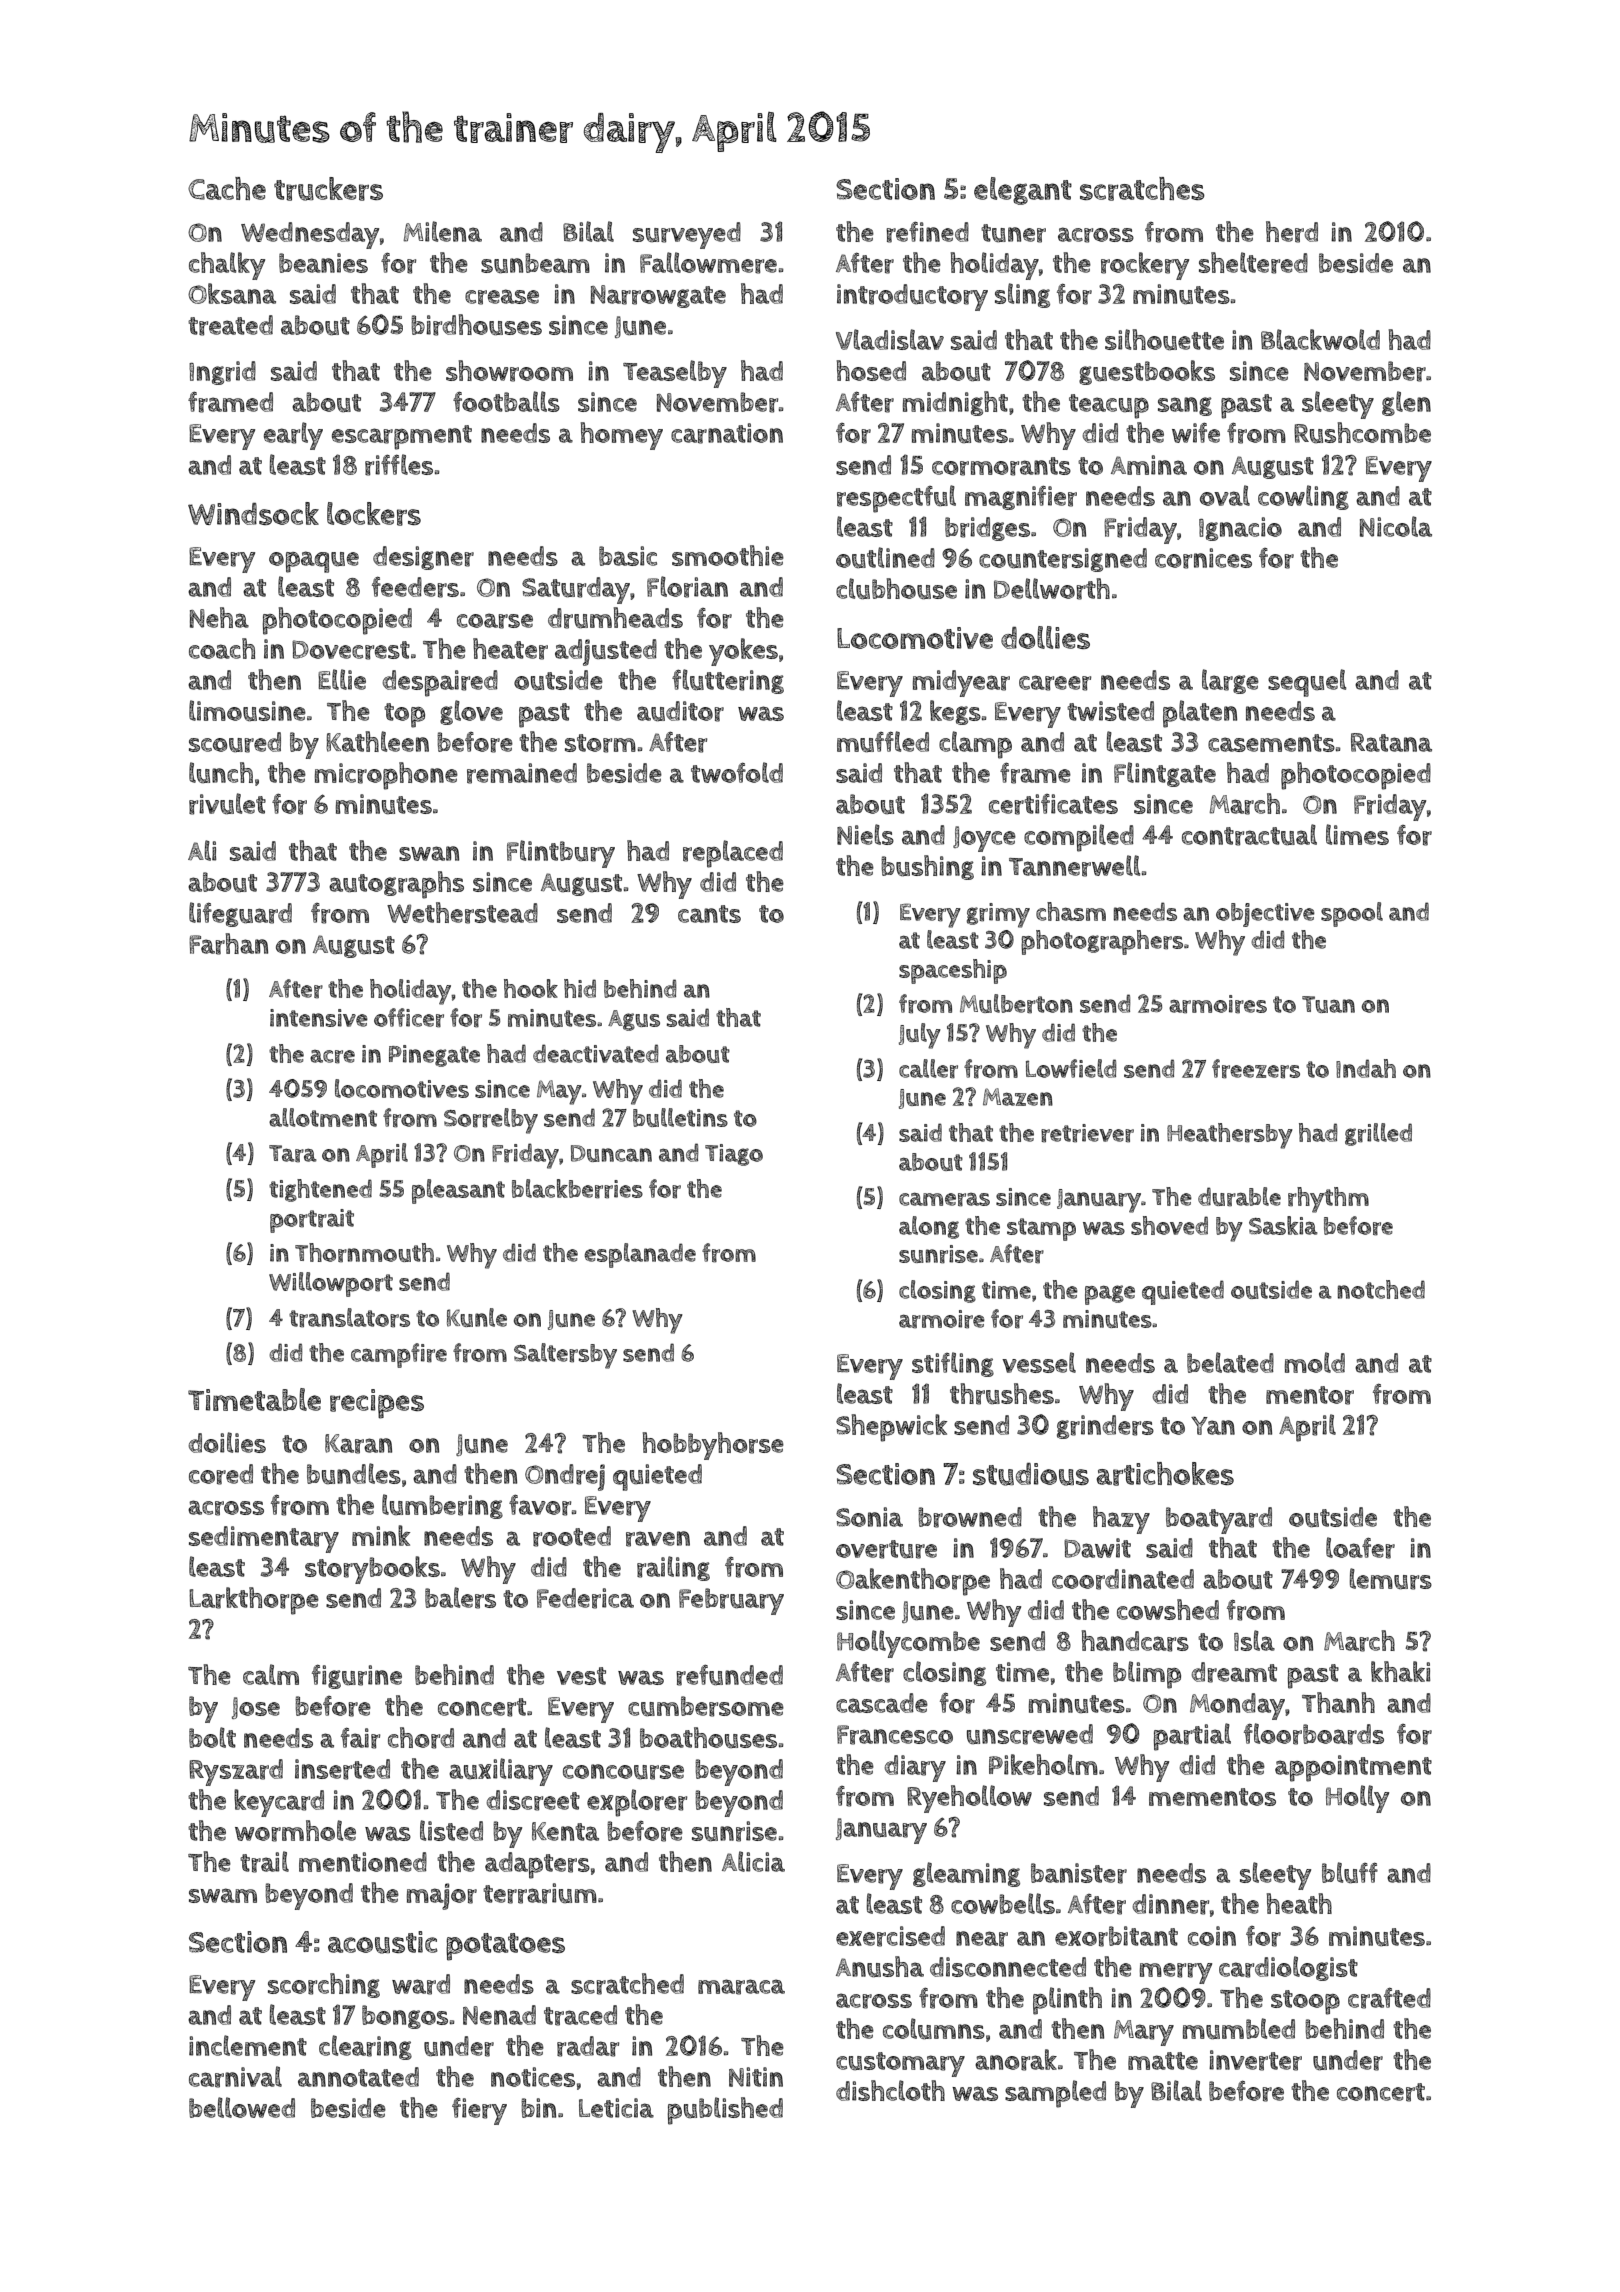 The height and width of the page is (2292, 1620). What do you see at coordinates (708, 263) in the page?
I see `Fallowmere` at bounding box center [708, 263].
